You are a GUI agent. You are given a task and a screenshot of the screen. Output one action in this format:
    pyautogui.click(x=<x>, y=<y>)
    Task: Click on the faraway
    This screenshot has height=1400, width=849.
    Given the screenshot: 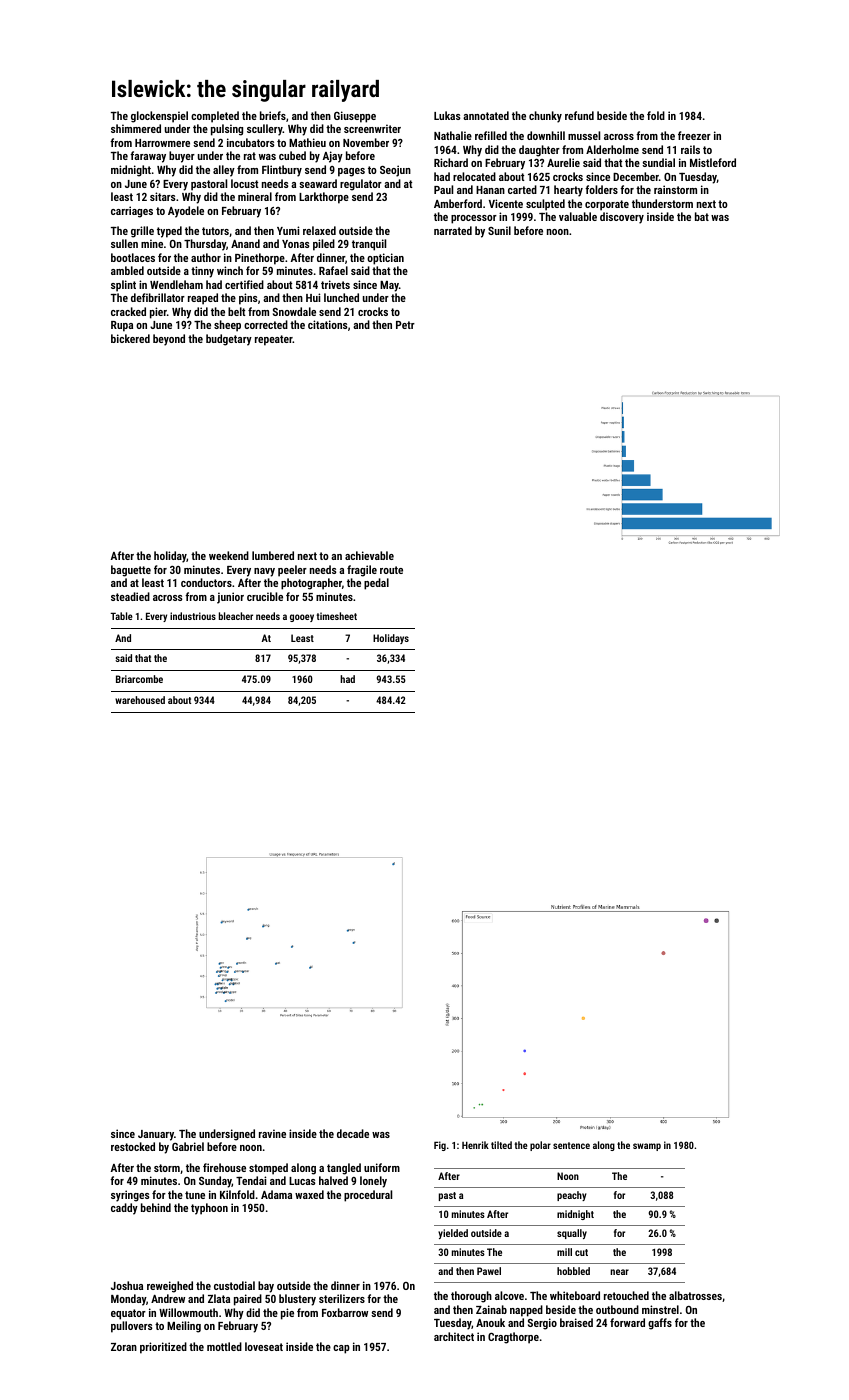 What is the action you would take?
    pyautogui.click(x=148, y=157)
